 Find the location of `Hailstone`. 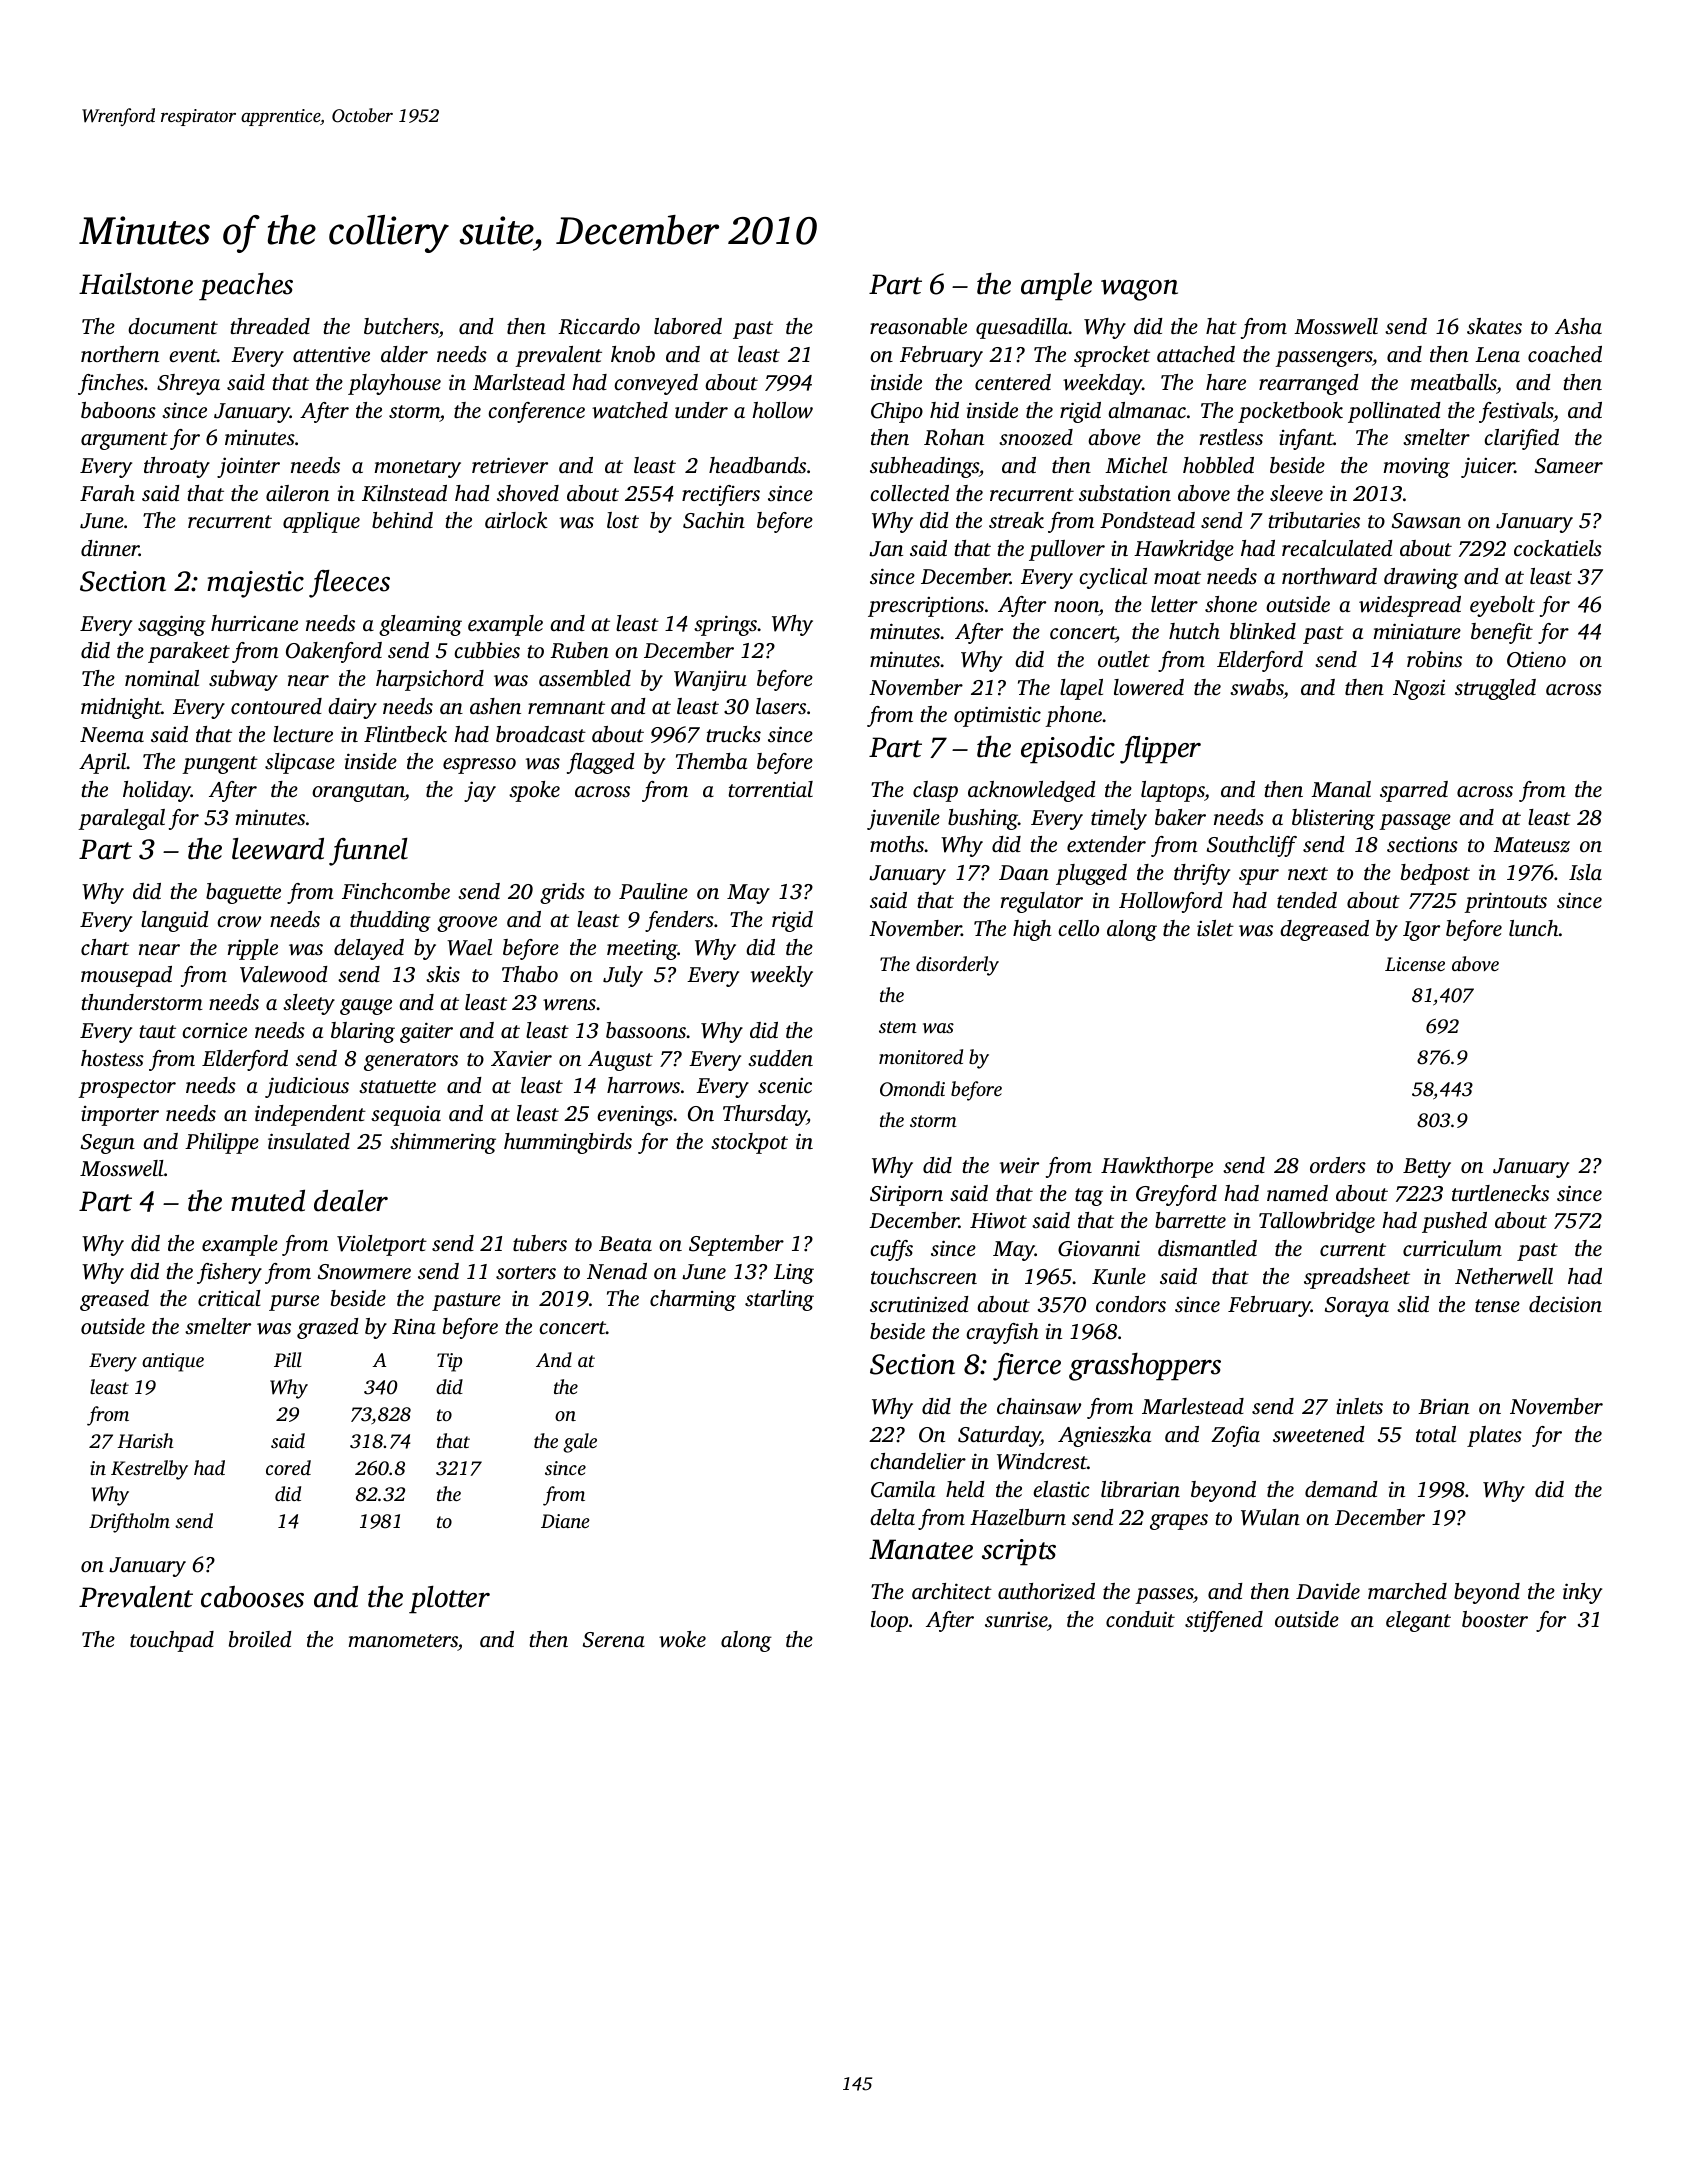

Hailstone is located at coordinates (136, 284).
